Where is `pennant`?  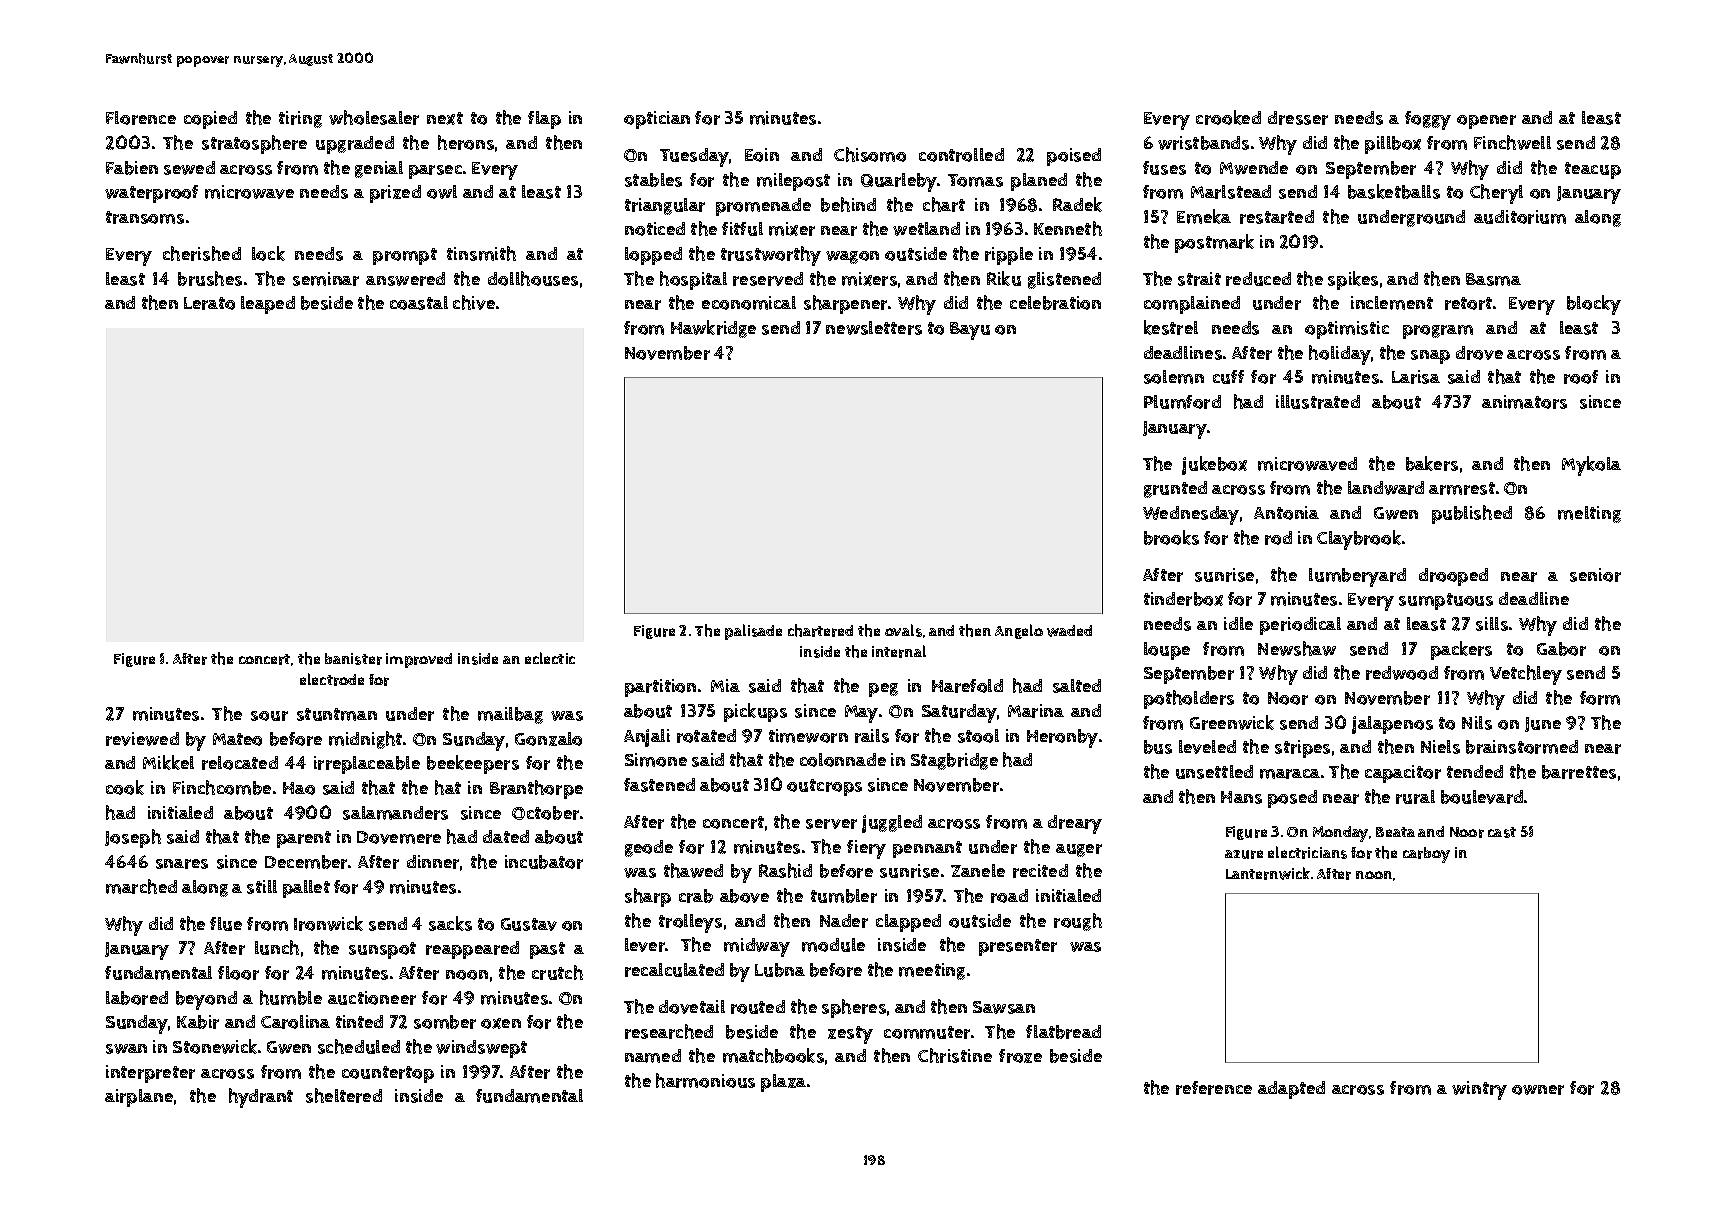 pennant is located at coordinates (927, 849).
